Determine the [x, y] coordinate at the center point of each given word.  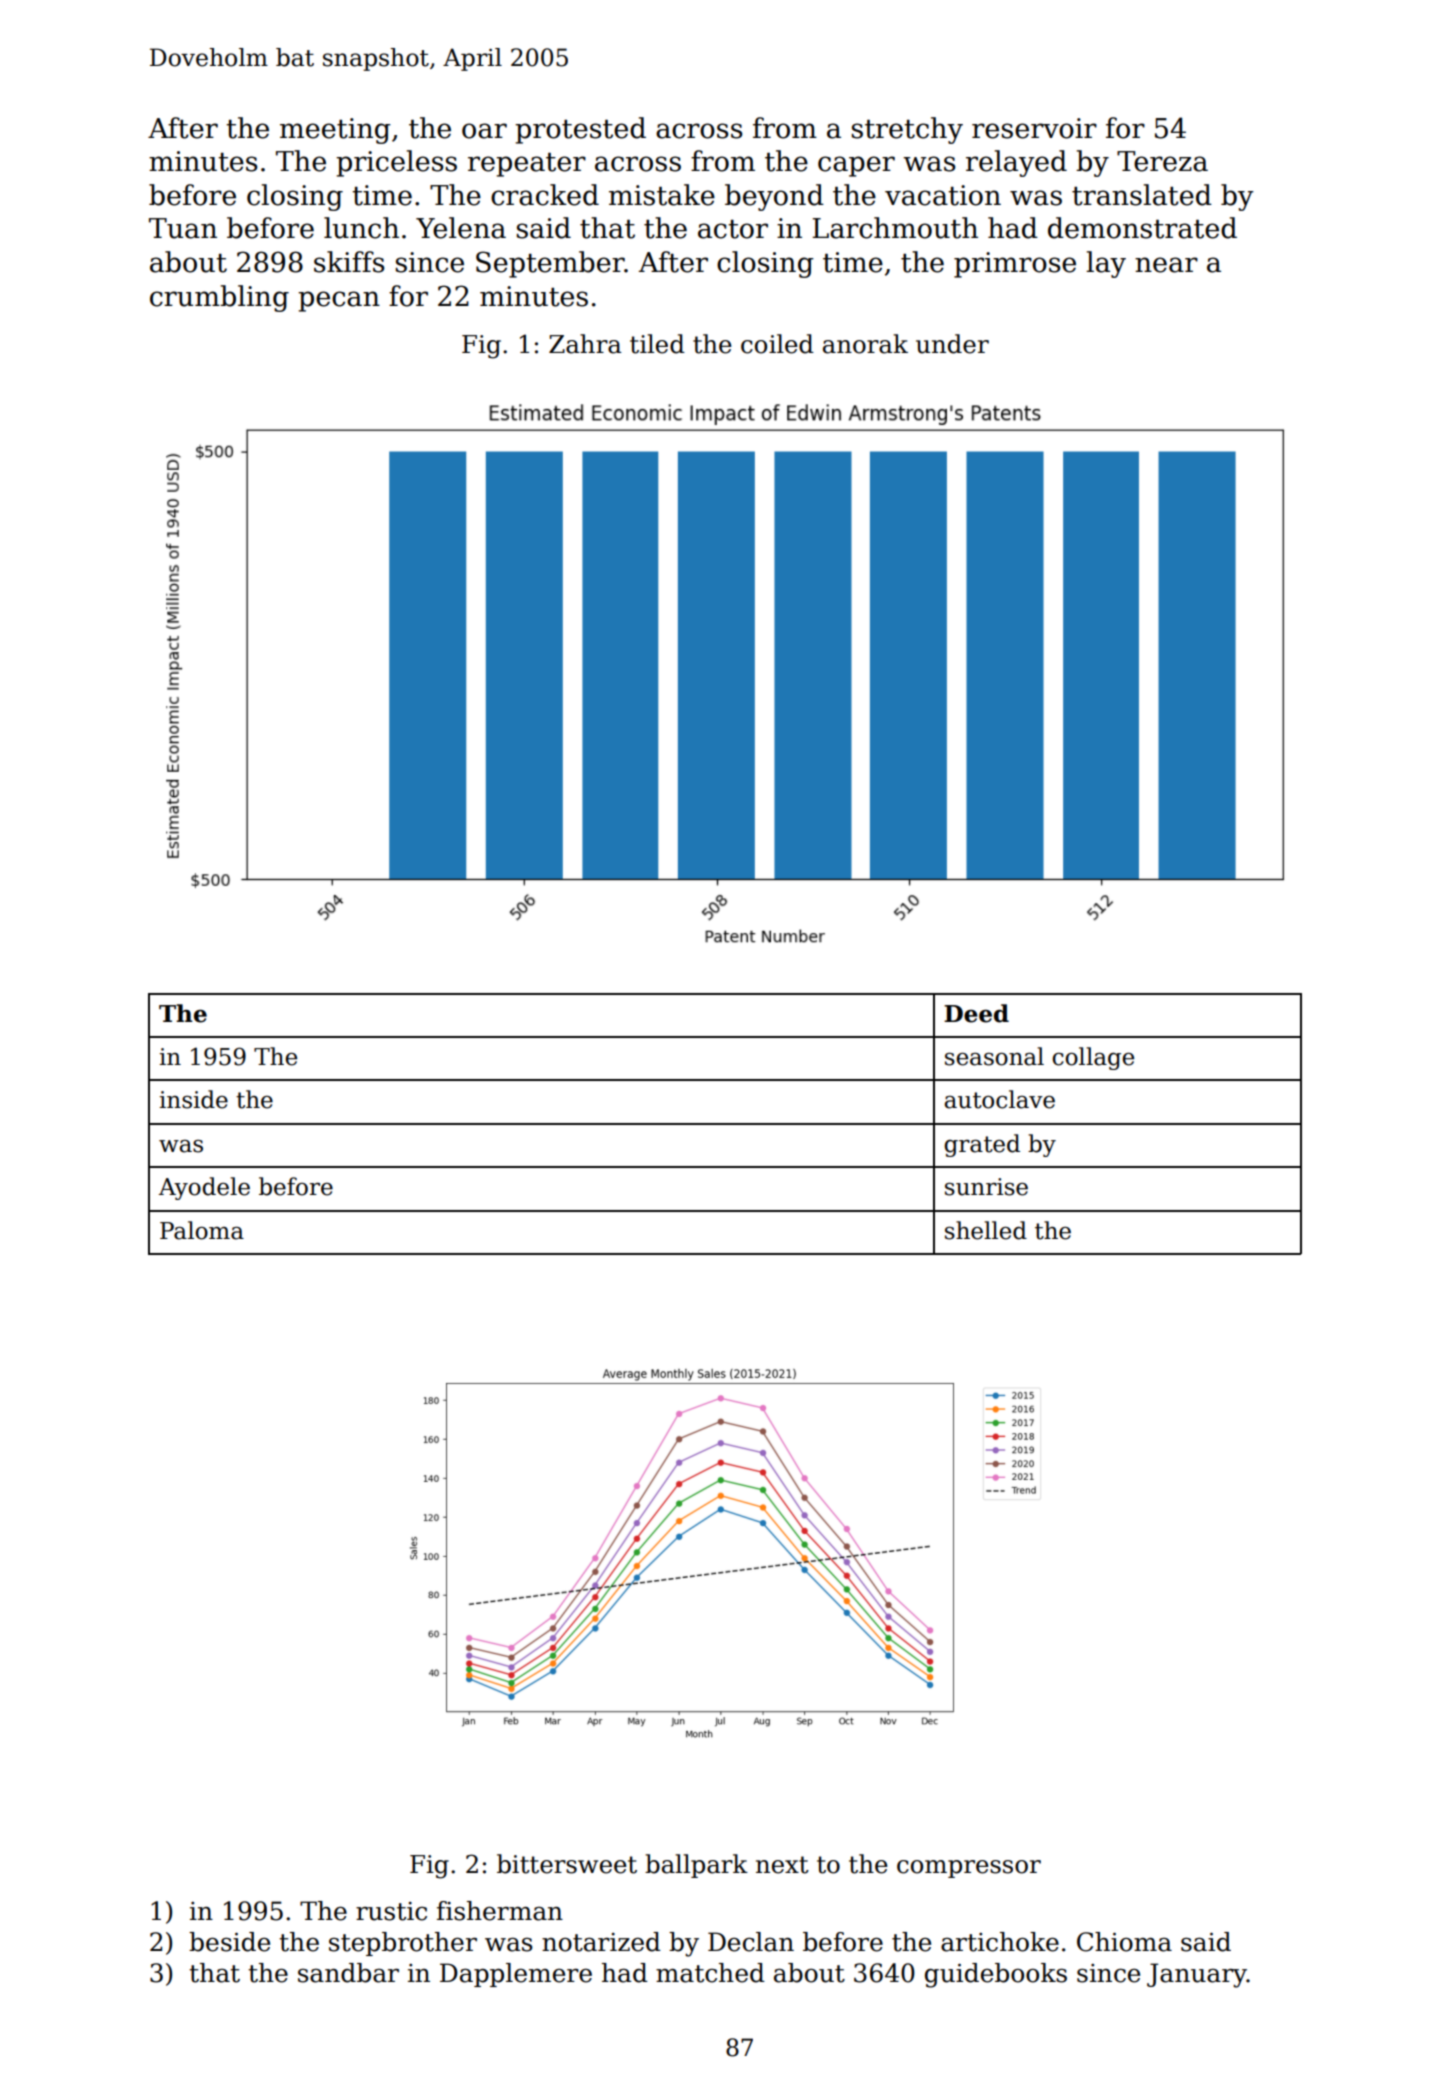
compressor [969, 1869]
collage [1093, 1058]
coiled [777, 344]
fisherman [500, 1911]
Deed [976, 1013]
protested [580, 130]
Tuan [183, 228]
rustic [391, 1911]
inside [193, 1099]
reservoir [1034, 128]
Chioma [1124, 1942]
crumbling [219, 298]
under [952, 344]
